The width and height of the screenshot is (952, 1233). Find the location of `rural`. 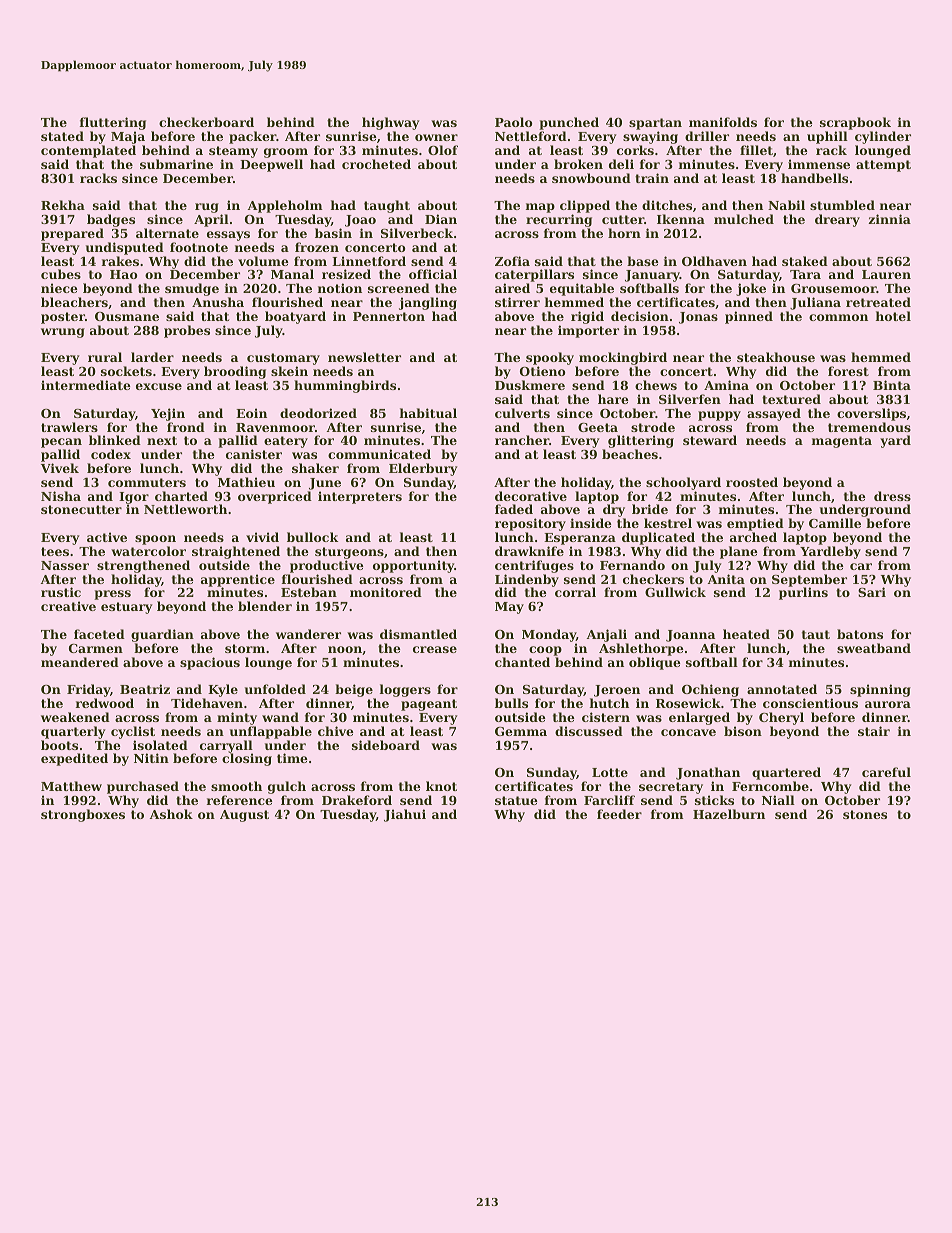

rural is located at coordinates (105, 357).
